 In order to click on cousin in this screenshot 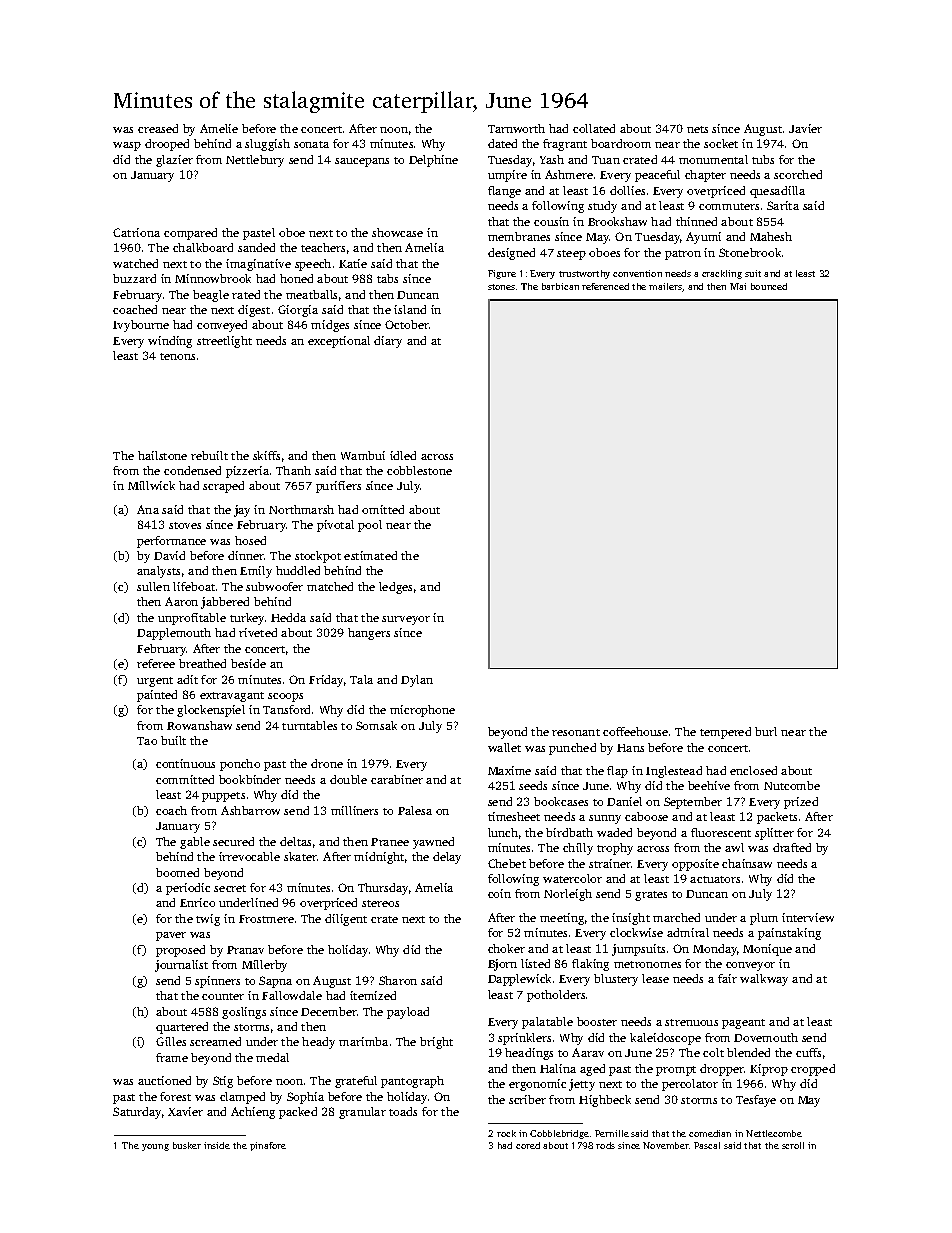, I will do `click(551, 221)`.
